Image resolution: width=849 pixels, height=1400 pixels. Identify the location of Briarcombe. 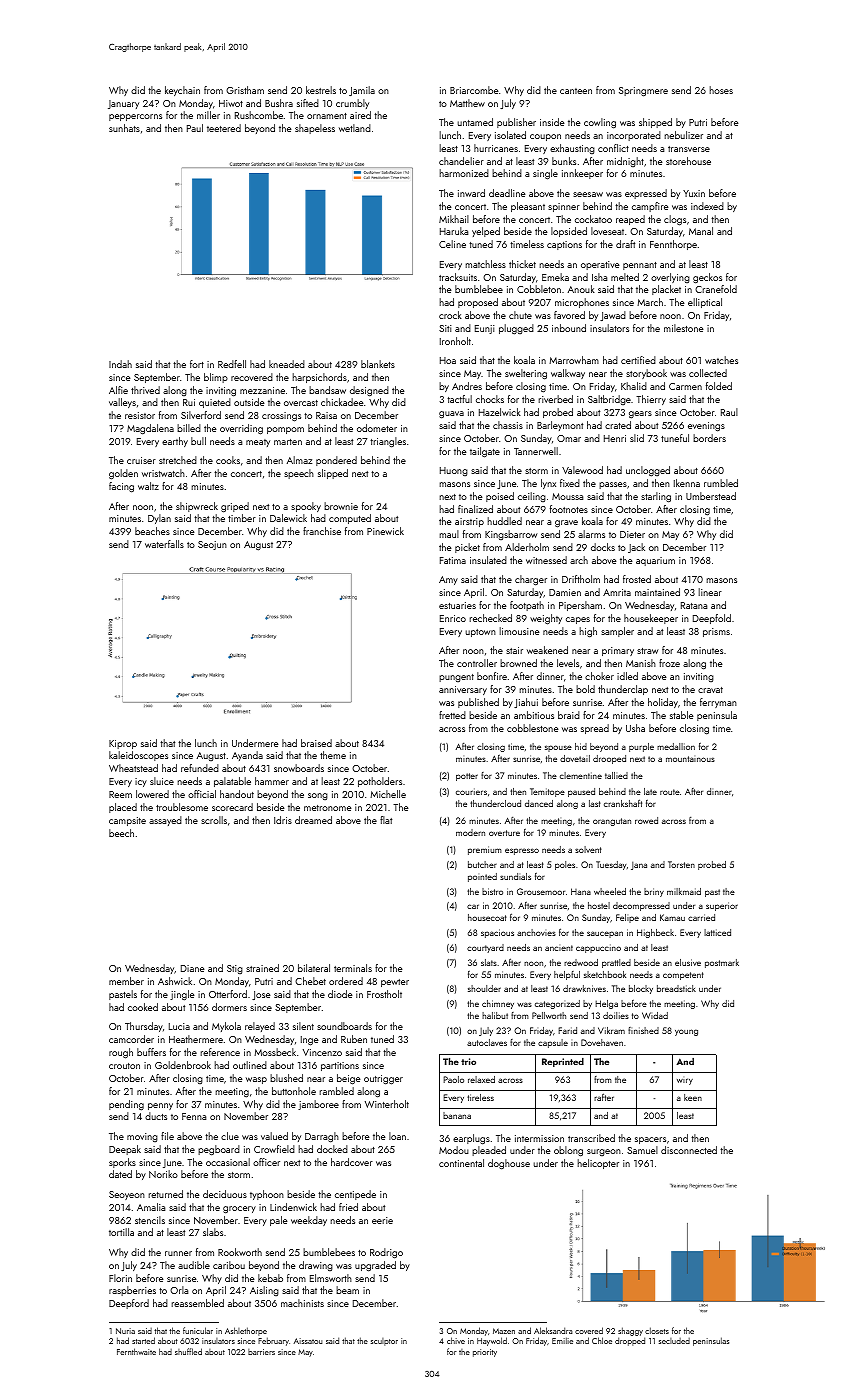
(474, 90).
